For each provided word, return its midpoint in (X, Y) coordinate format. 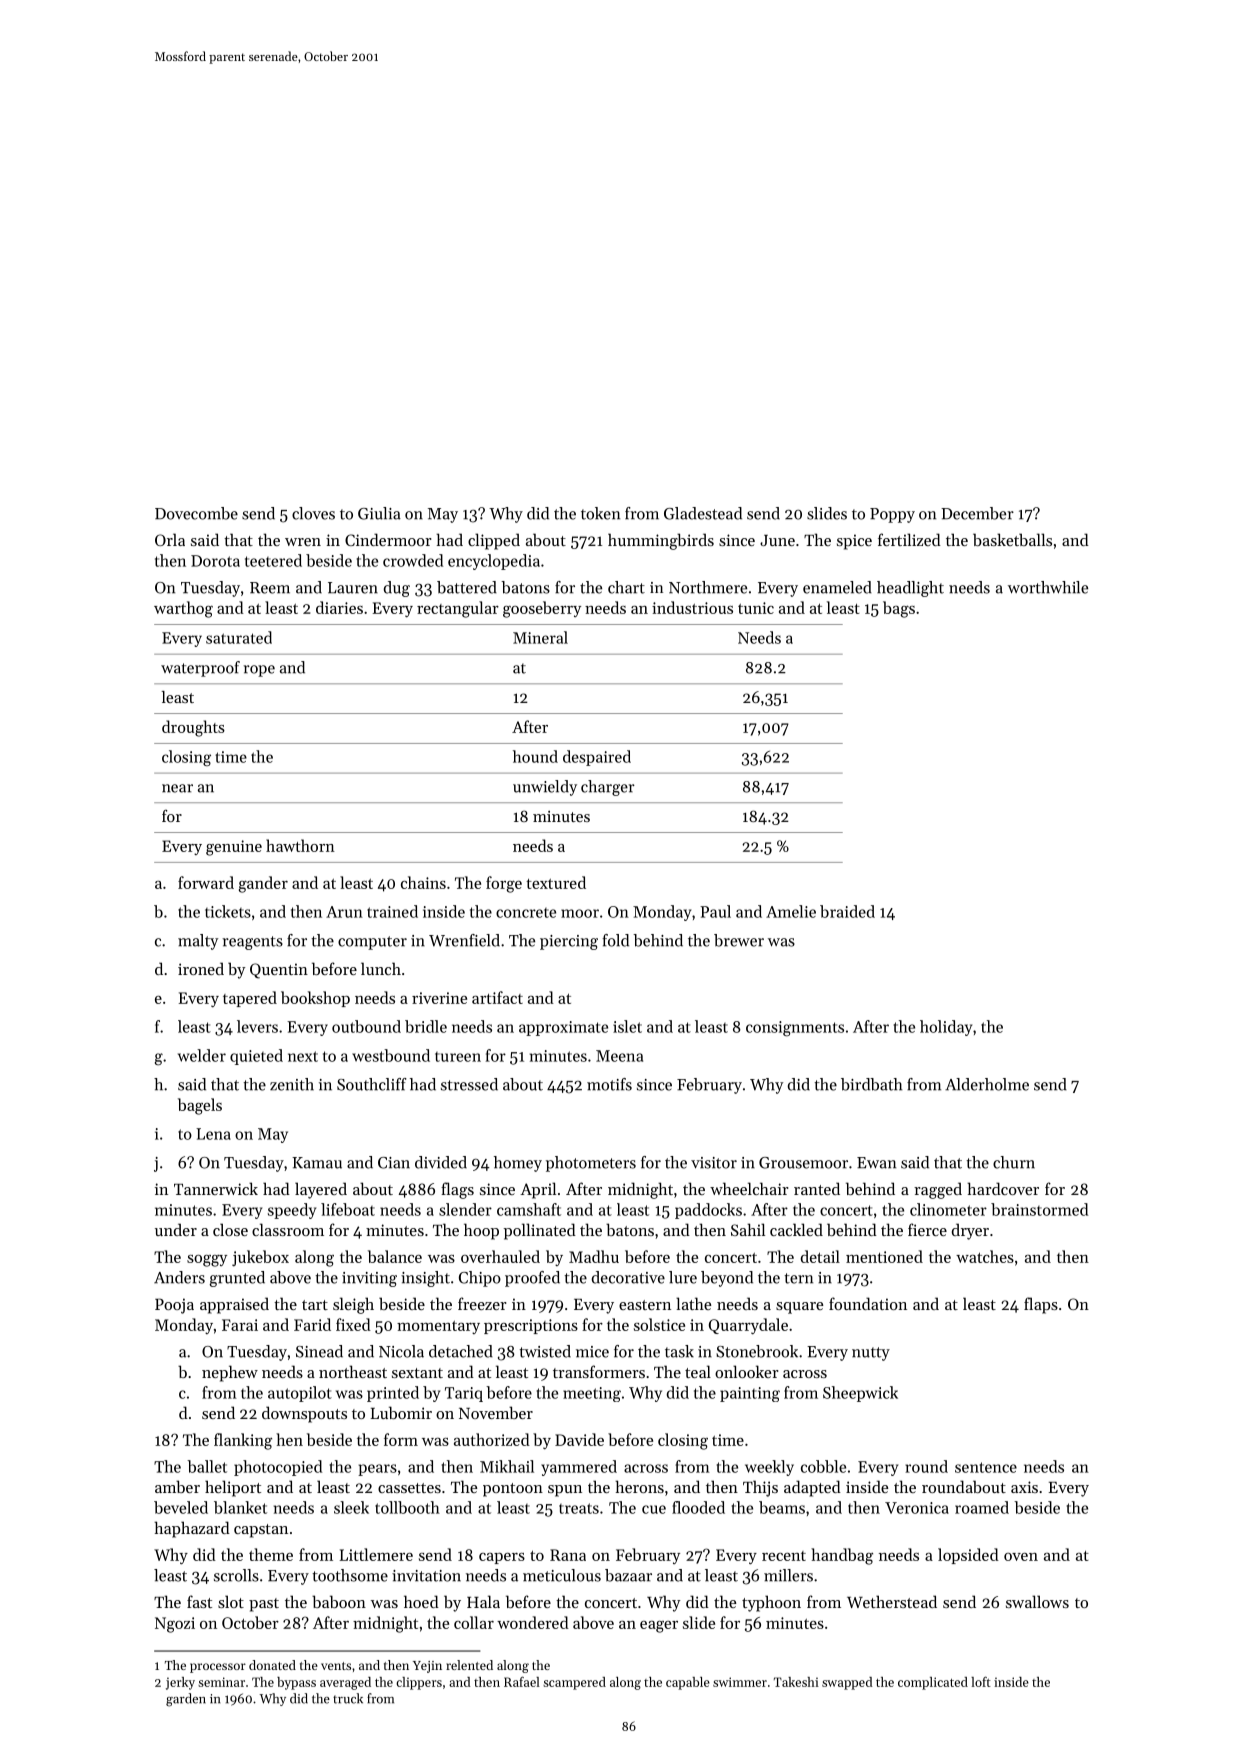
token (600, 513)
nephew (230, 1373)
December (977, 513)
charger (608, 788)
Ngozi (175, 1625)
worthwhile (1048, 587)
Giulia (379, 513)
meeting (592, 1394)
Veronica (917, 1508)
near (177, 788)
